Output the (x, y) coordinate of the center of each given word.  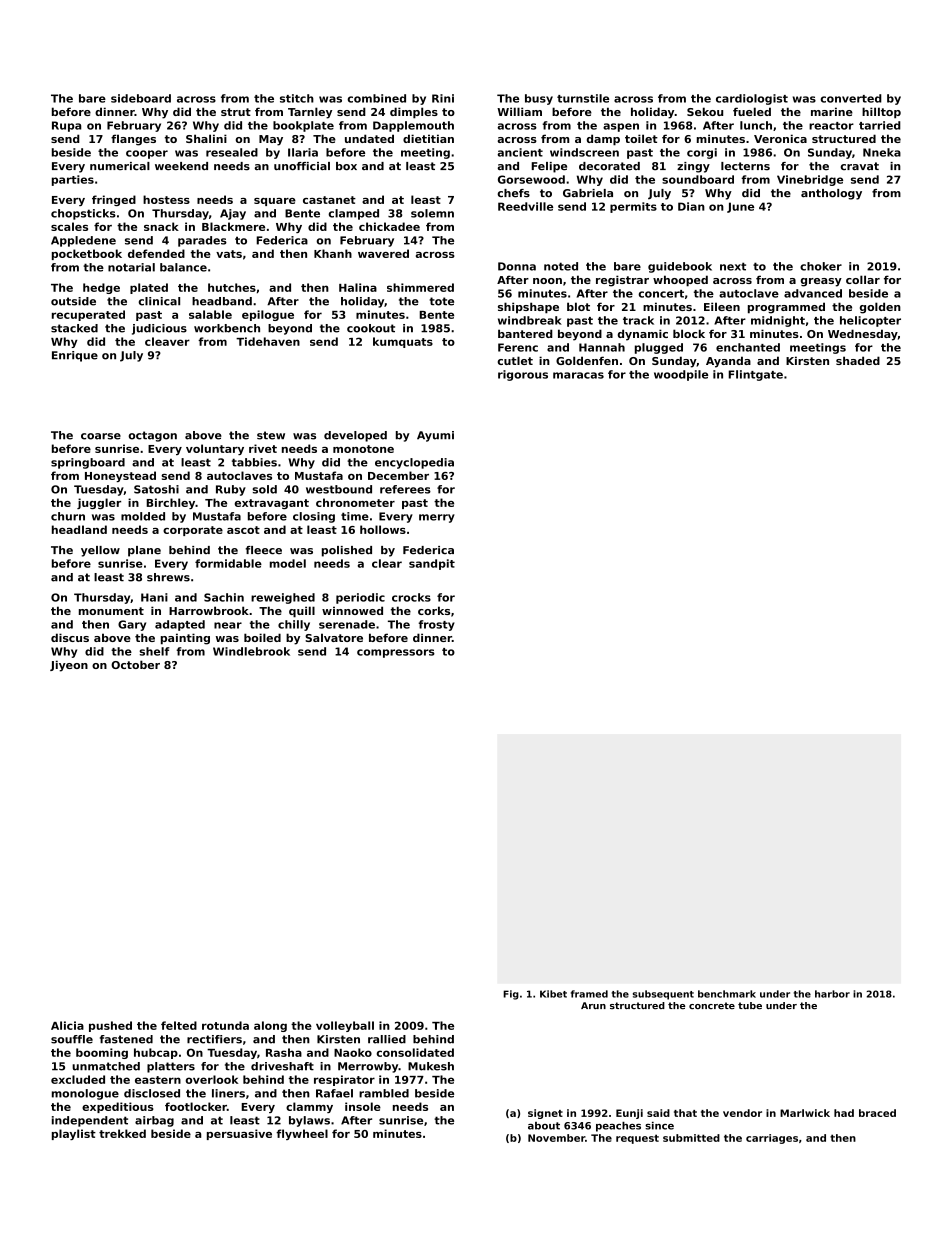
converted (851, 98)
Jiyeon (69, 666)
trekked (122, 1133)
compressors (396, 653)
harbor (832, 994)
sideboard (141, 98)
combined (376, 98)
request (637, 1139)
